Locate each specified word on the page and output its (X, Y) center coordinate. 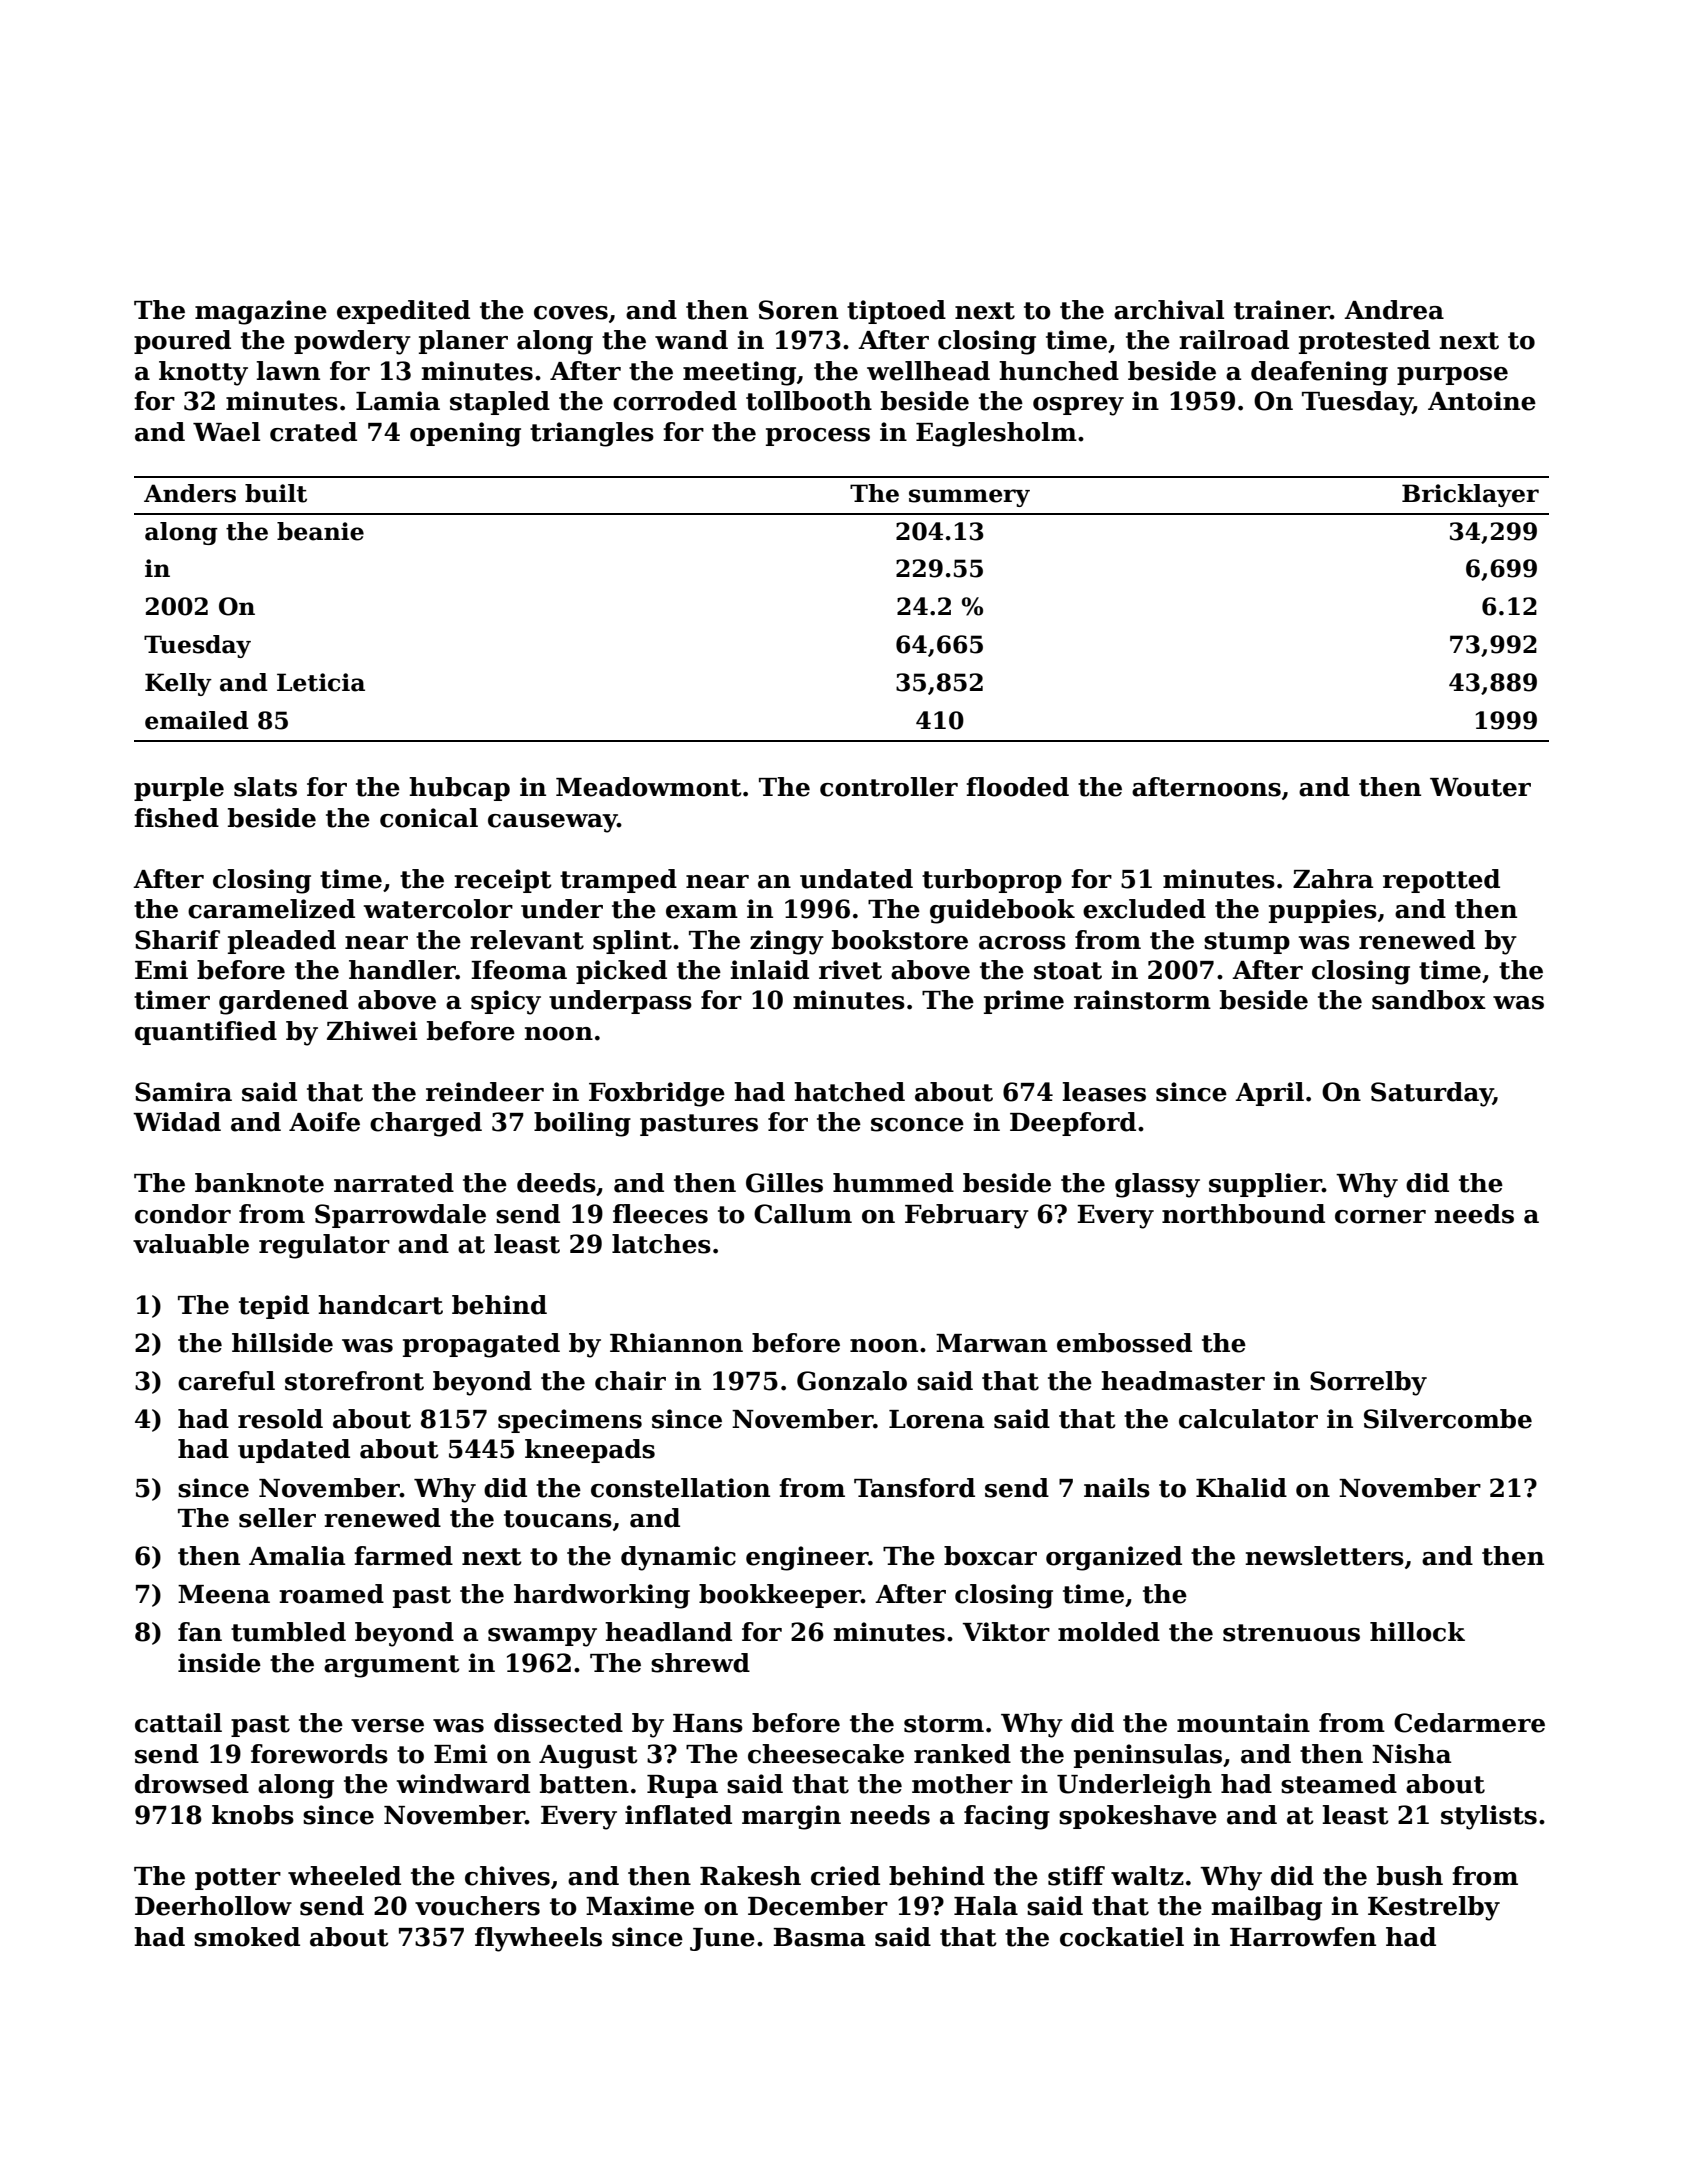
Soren (798, 310)
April (1269, 1094)
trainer (1282, 310)
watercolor (438, 909)
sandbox (1429, 1000)
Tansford (914, 1488)
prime (1024, 1002)
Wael (226, 432)
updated (294, 1451)
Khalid (1241, 1488)
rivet (850, 970)
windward (463, 1784)
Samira (183, 1092)
